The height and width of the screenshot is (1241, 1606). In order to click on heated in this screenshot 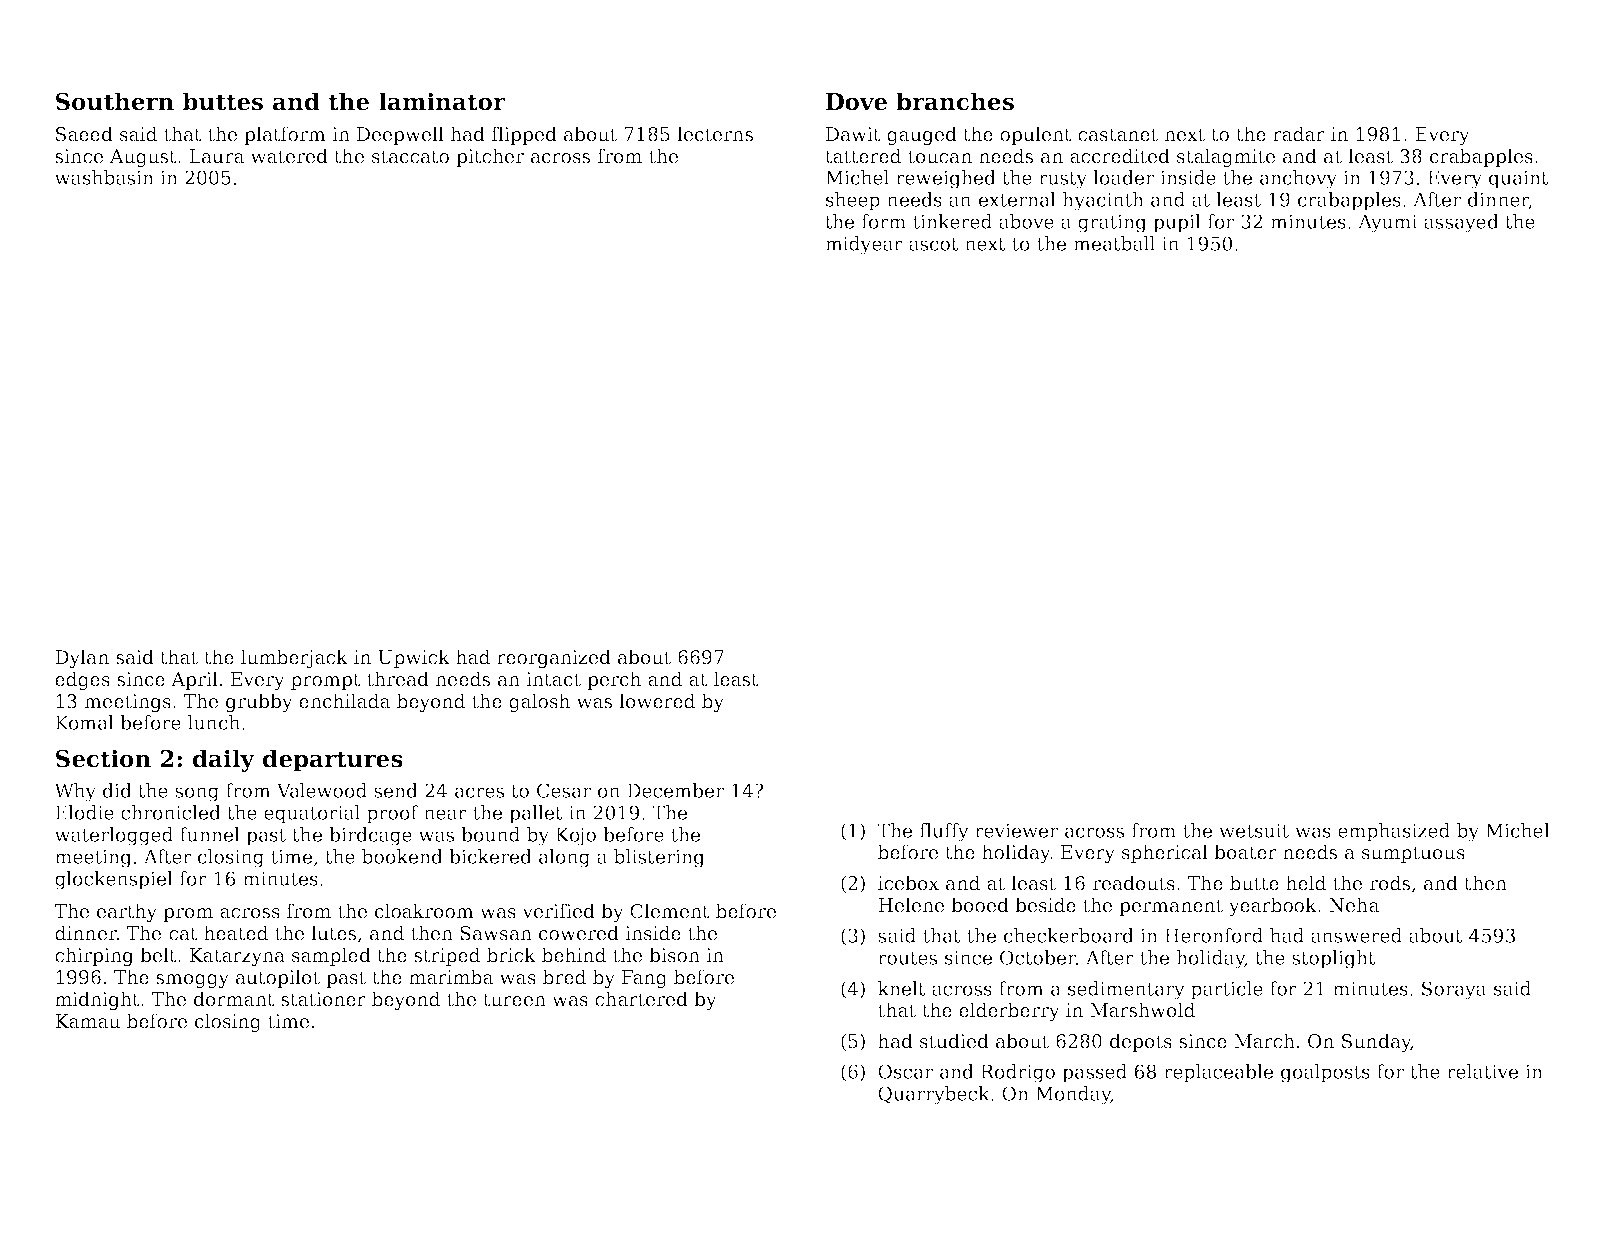, I will do `click(236, 933)`.
